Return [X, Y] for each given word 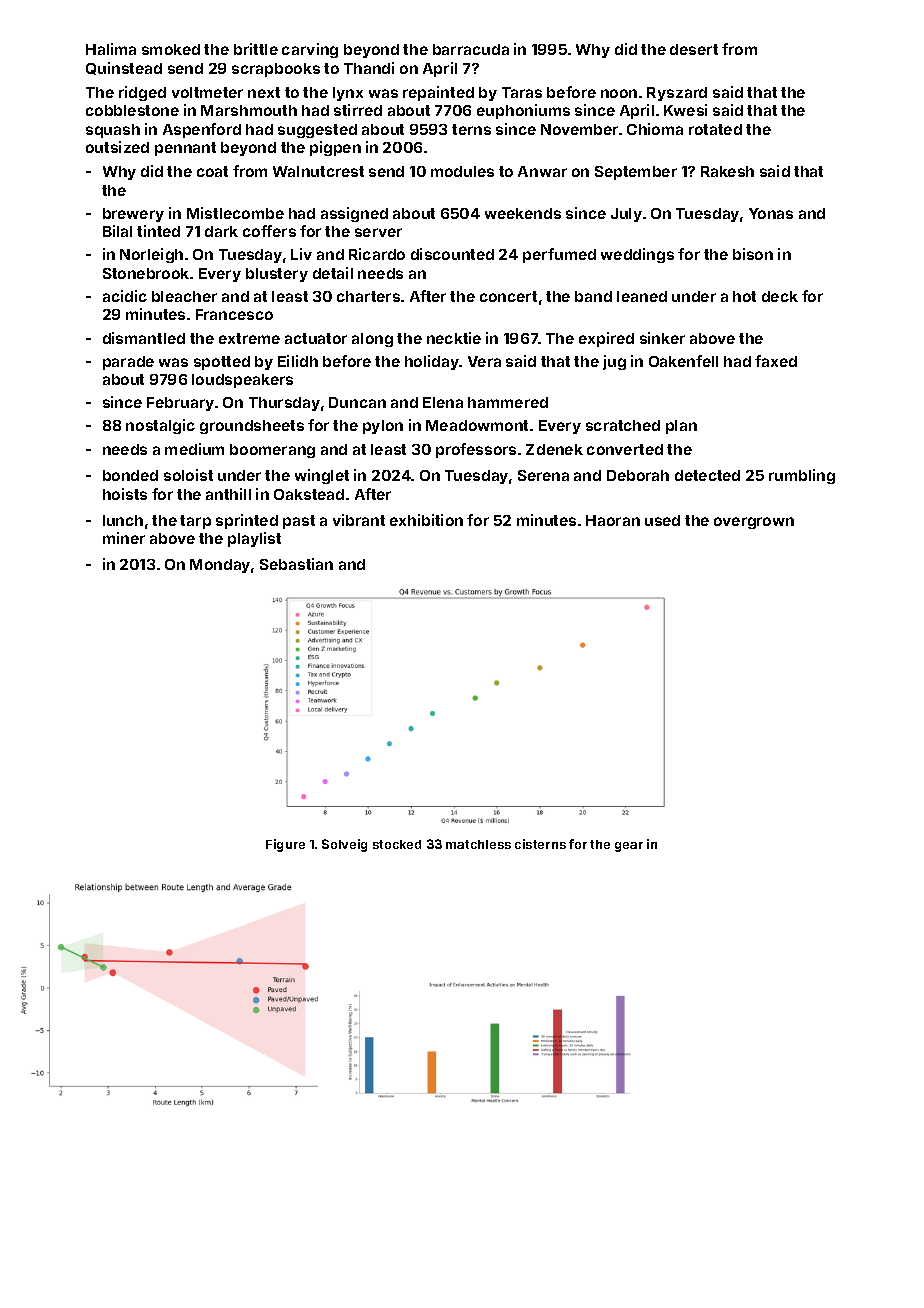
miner [124, 538]
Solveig [344, 845]
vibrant [359, 520]
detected [707, 475]
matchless [478, 844]
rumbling [802, 476]
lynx [348, 94]
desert [694, 49]
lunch [123, 520]
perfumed [559, 255]
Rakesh [727, 171]
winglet [322, 476]
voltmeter [207, 92]
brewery [133, 215]
